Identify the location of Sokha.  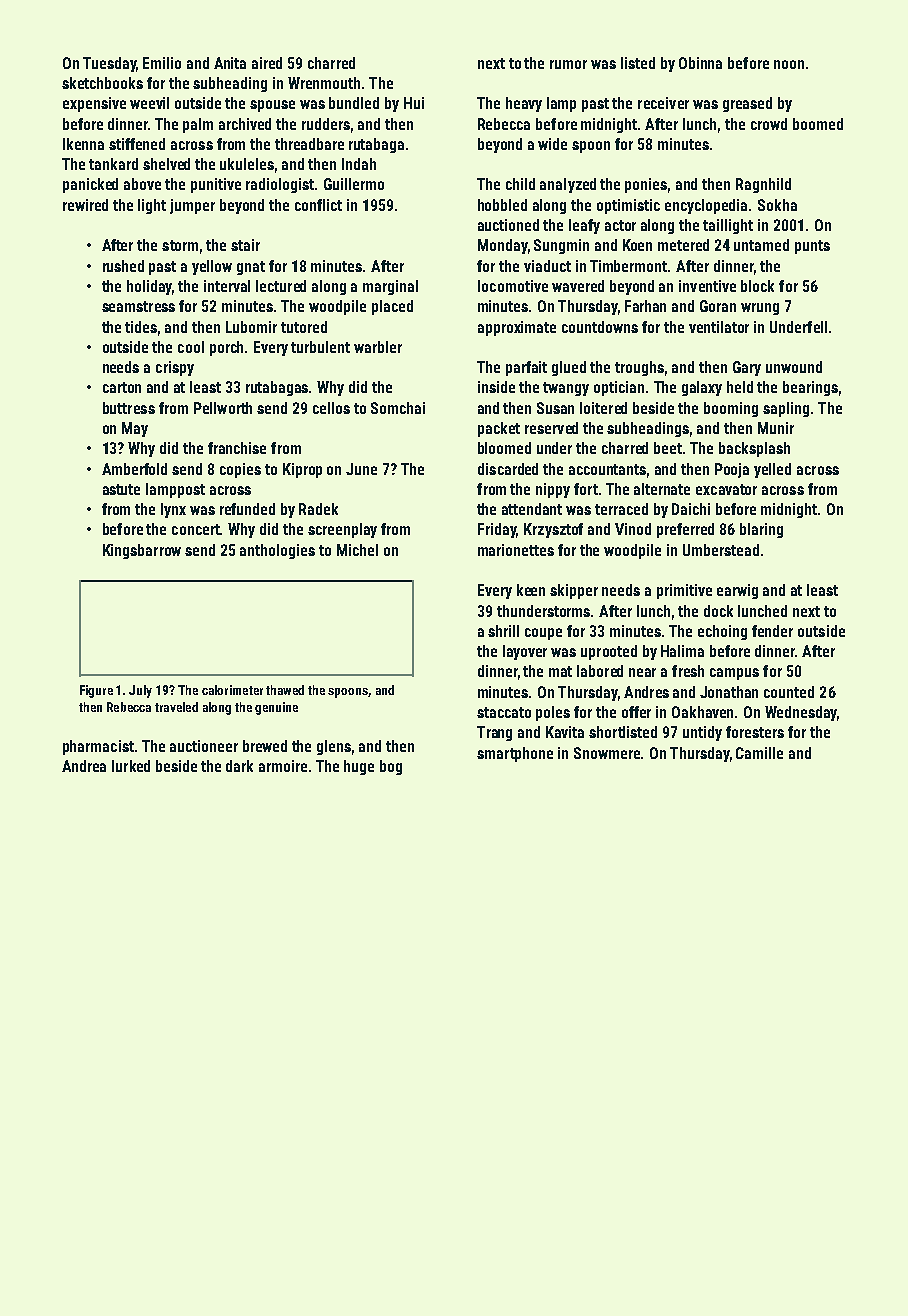
(777, 205).
